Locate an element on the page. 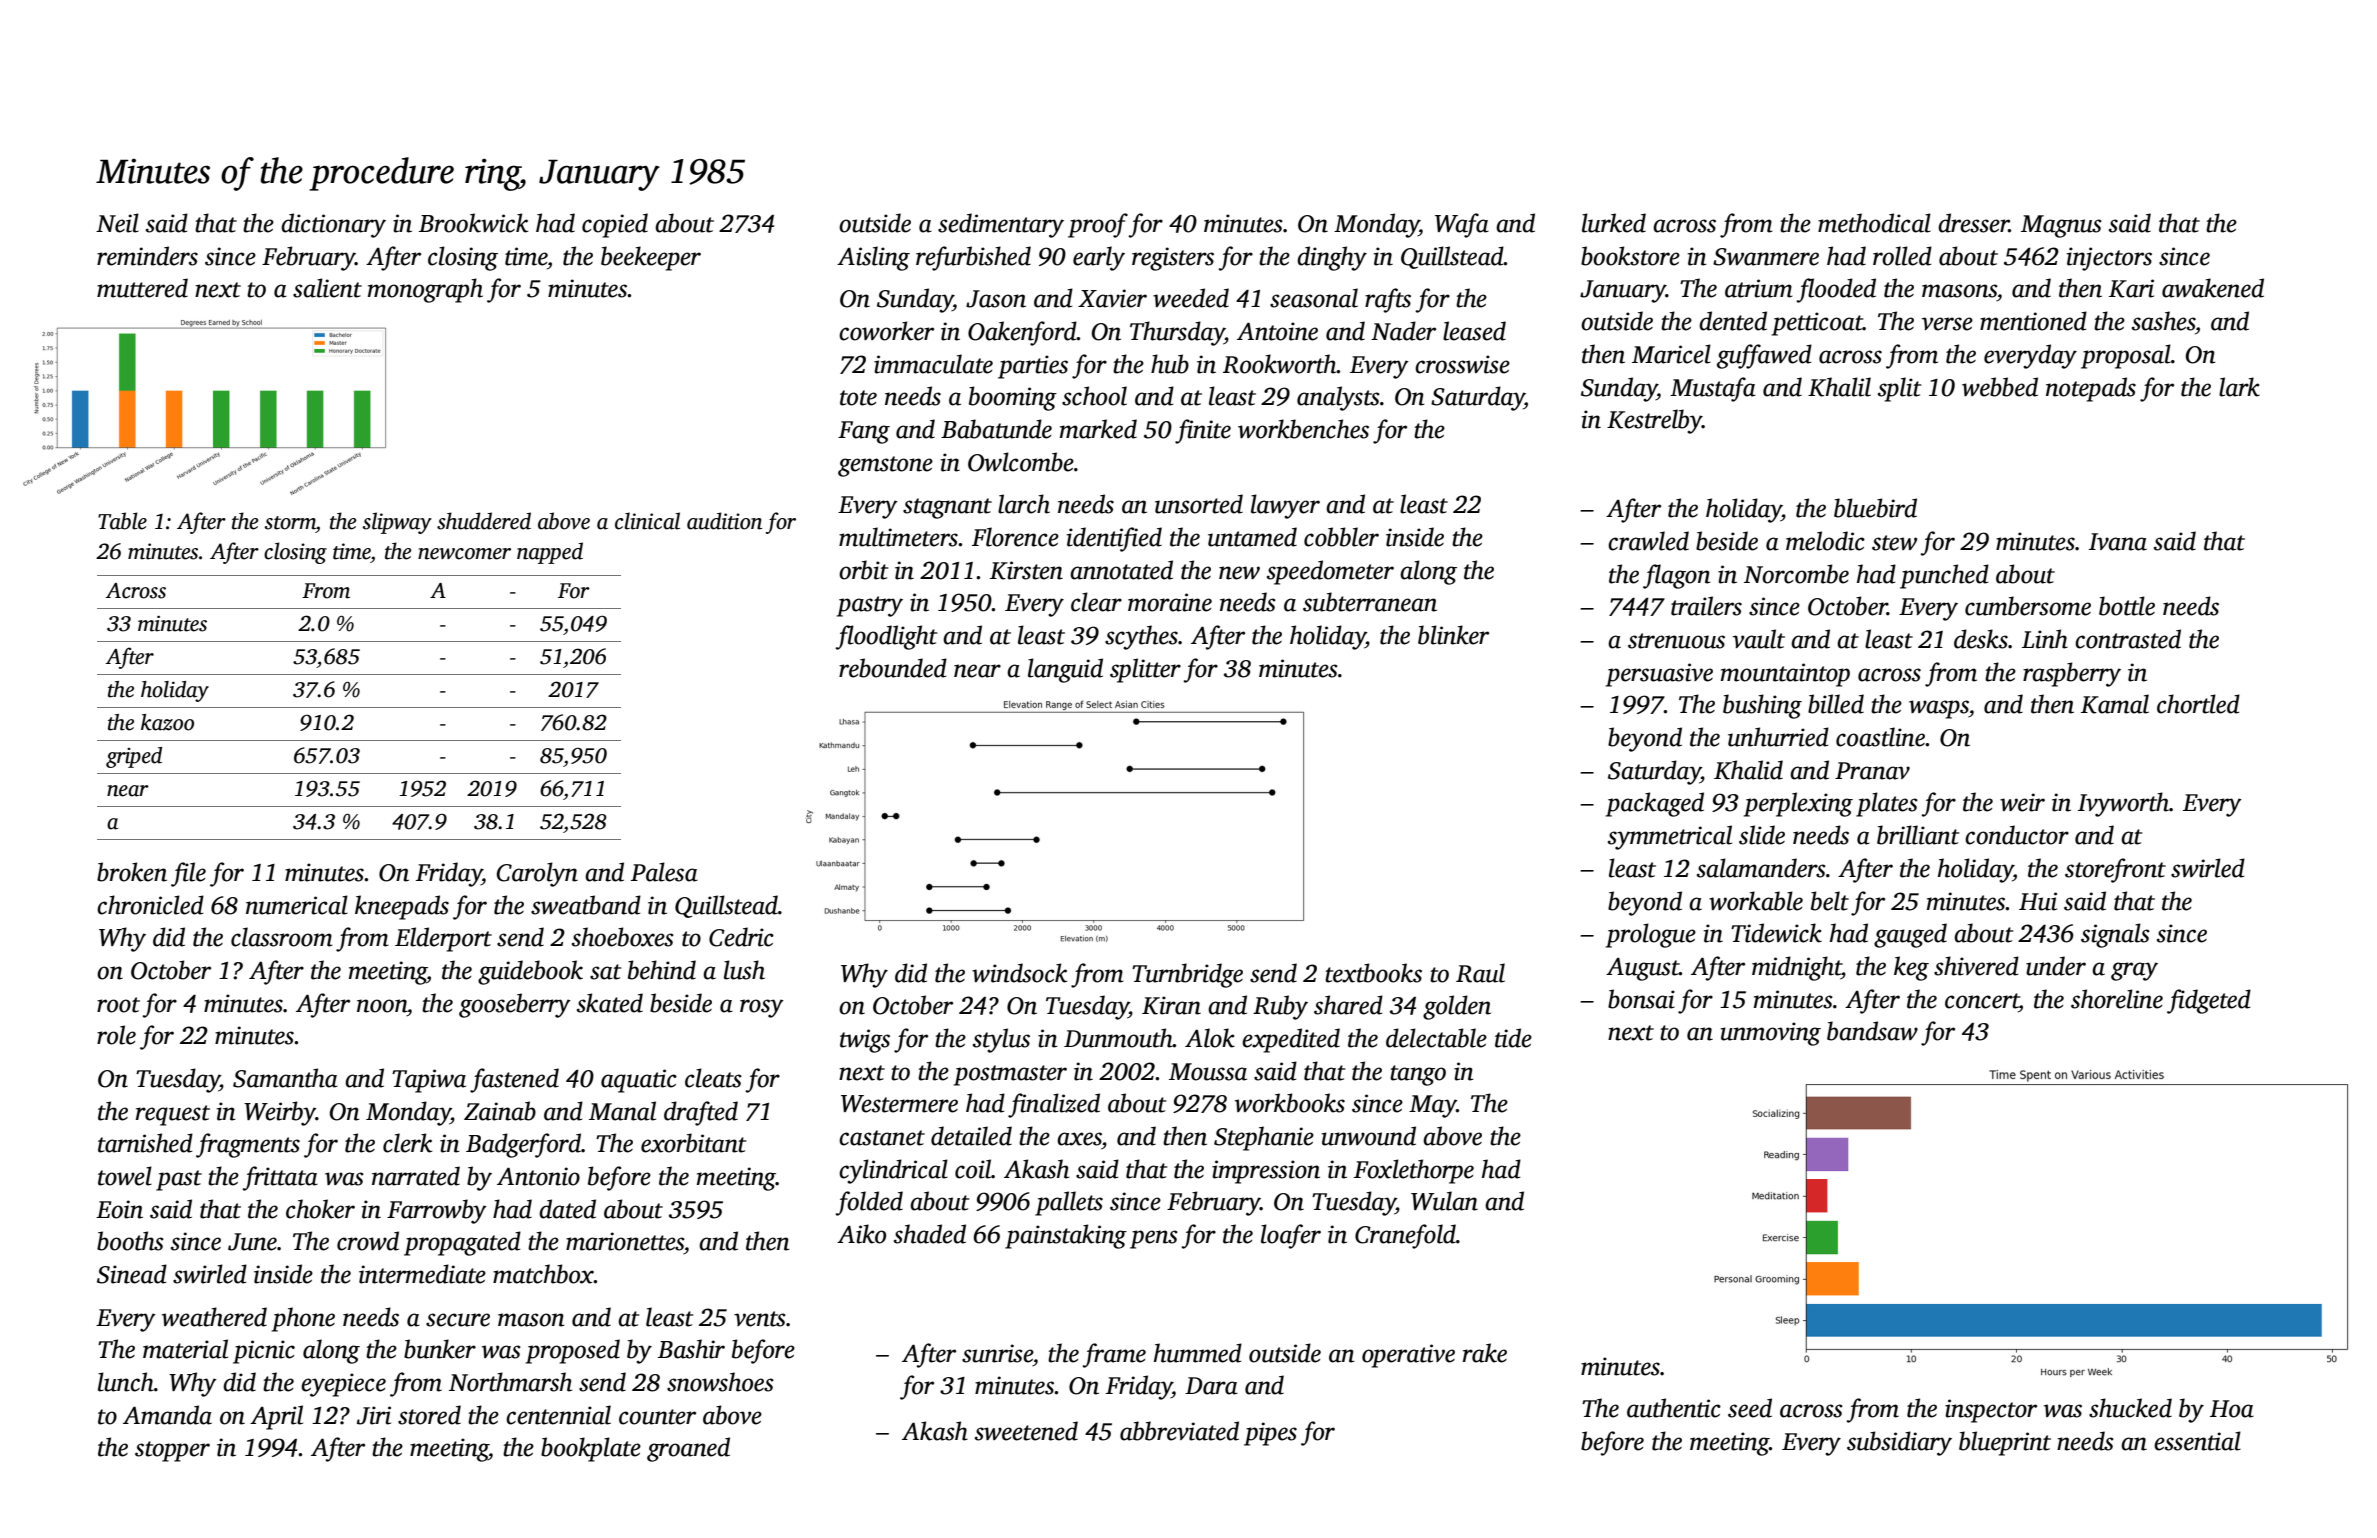  bandsaw is located at coordinates (1872, 1031).
